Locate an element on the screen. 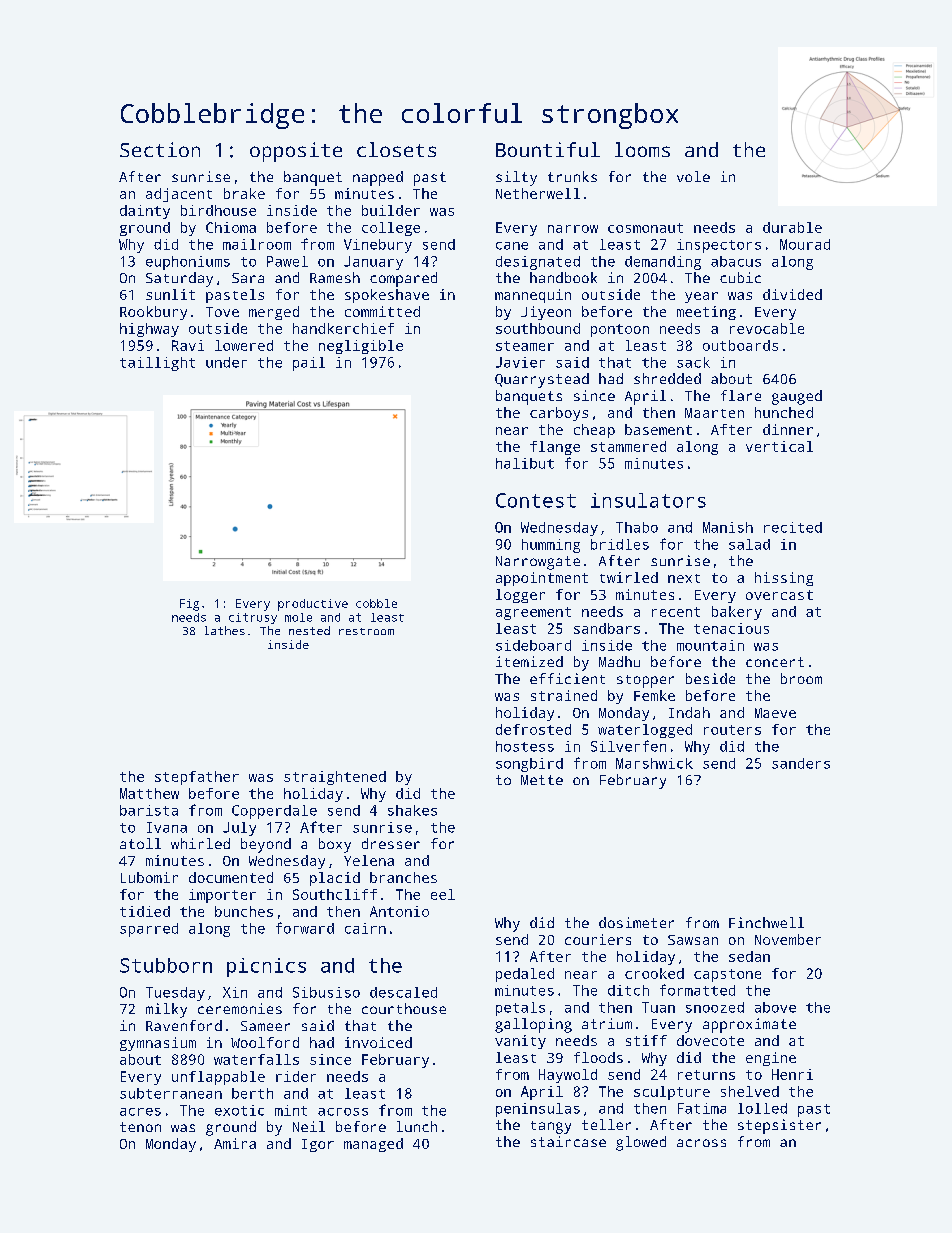 The width and height of the screenshot is (952, 1233). hostess is located at coordinates (525, 746).
